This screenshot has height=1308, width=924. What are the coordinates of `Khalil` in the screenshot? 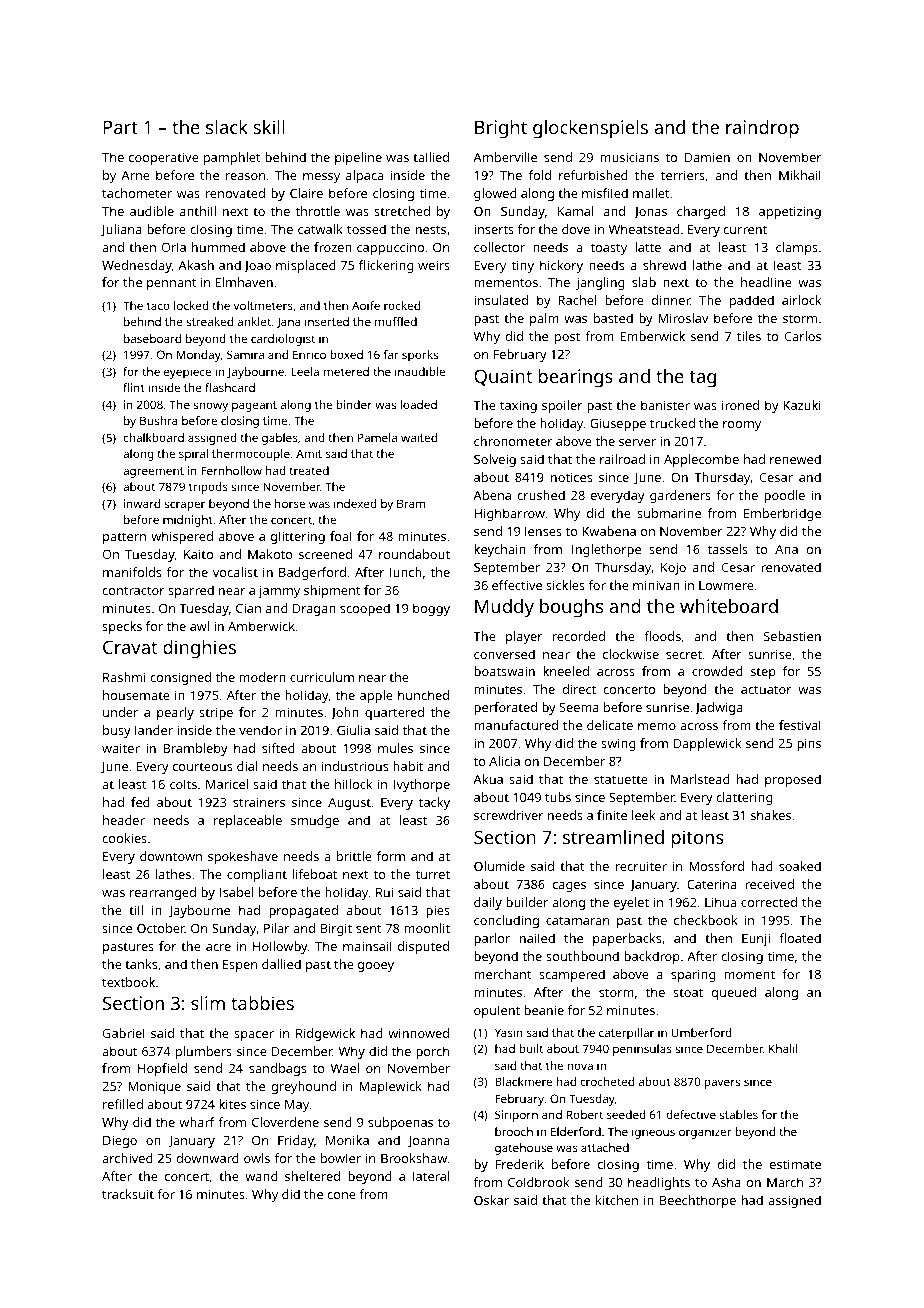 It's located at (783, 1048).
